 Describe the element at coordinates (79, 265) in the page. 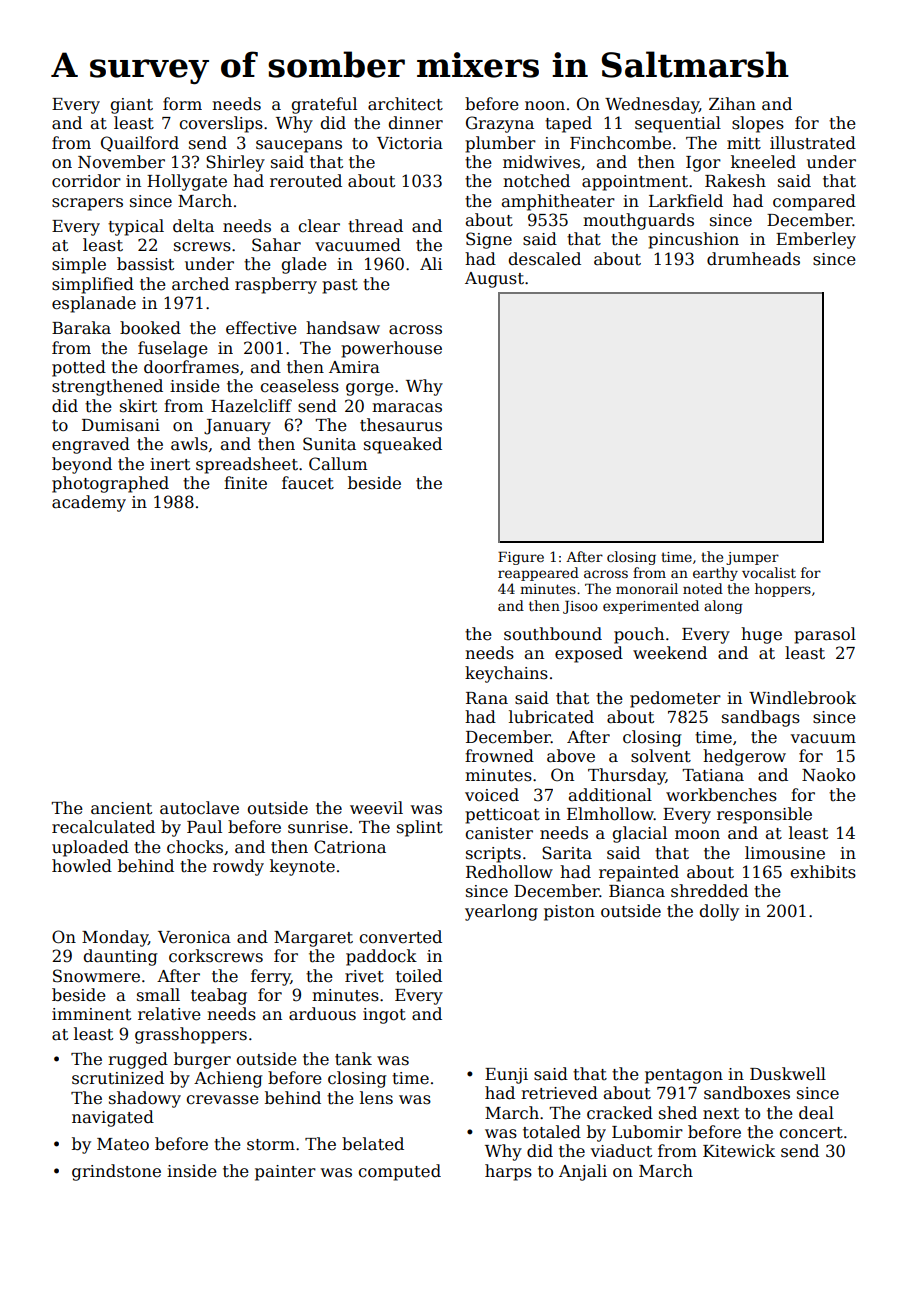

I see `simple` at that location.
